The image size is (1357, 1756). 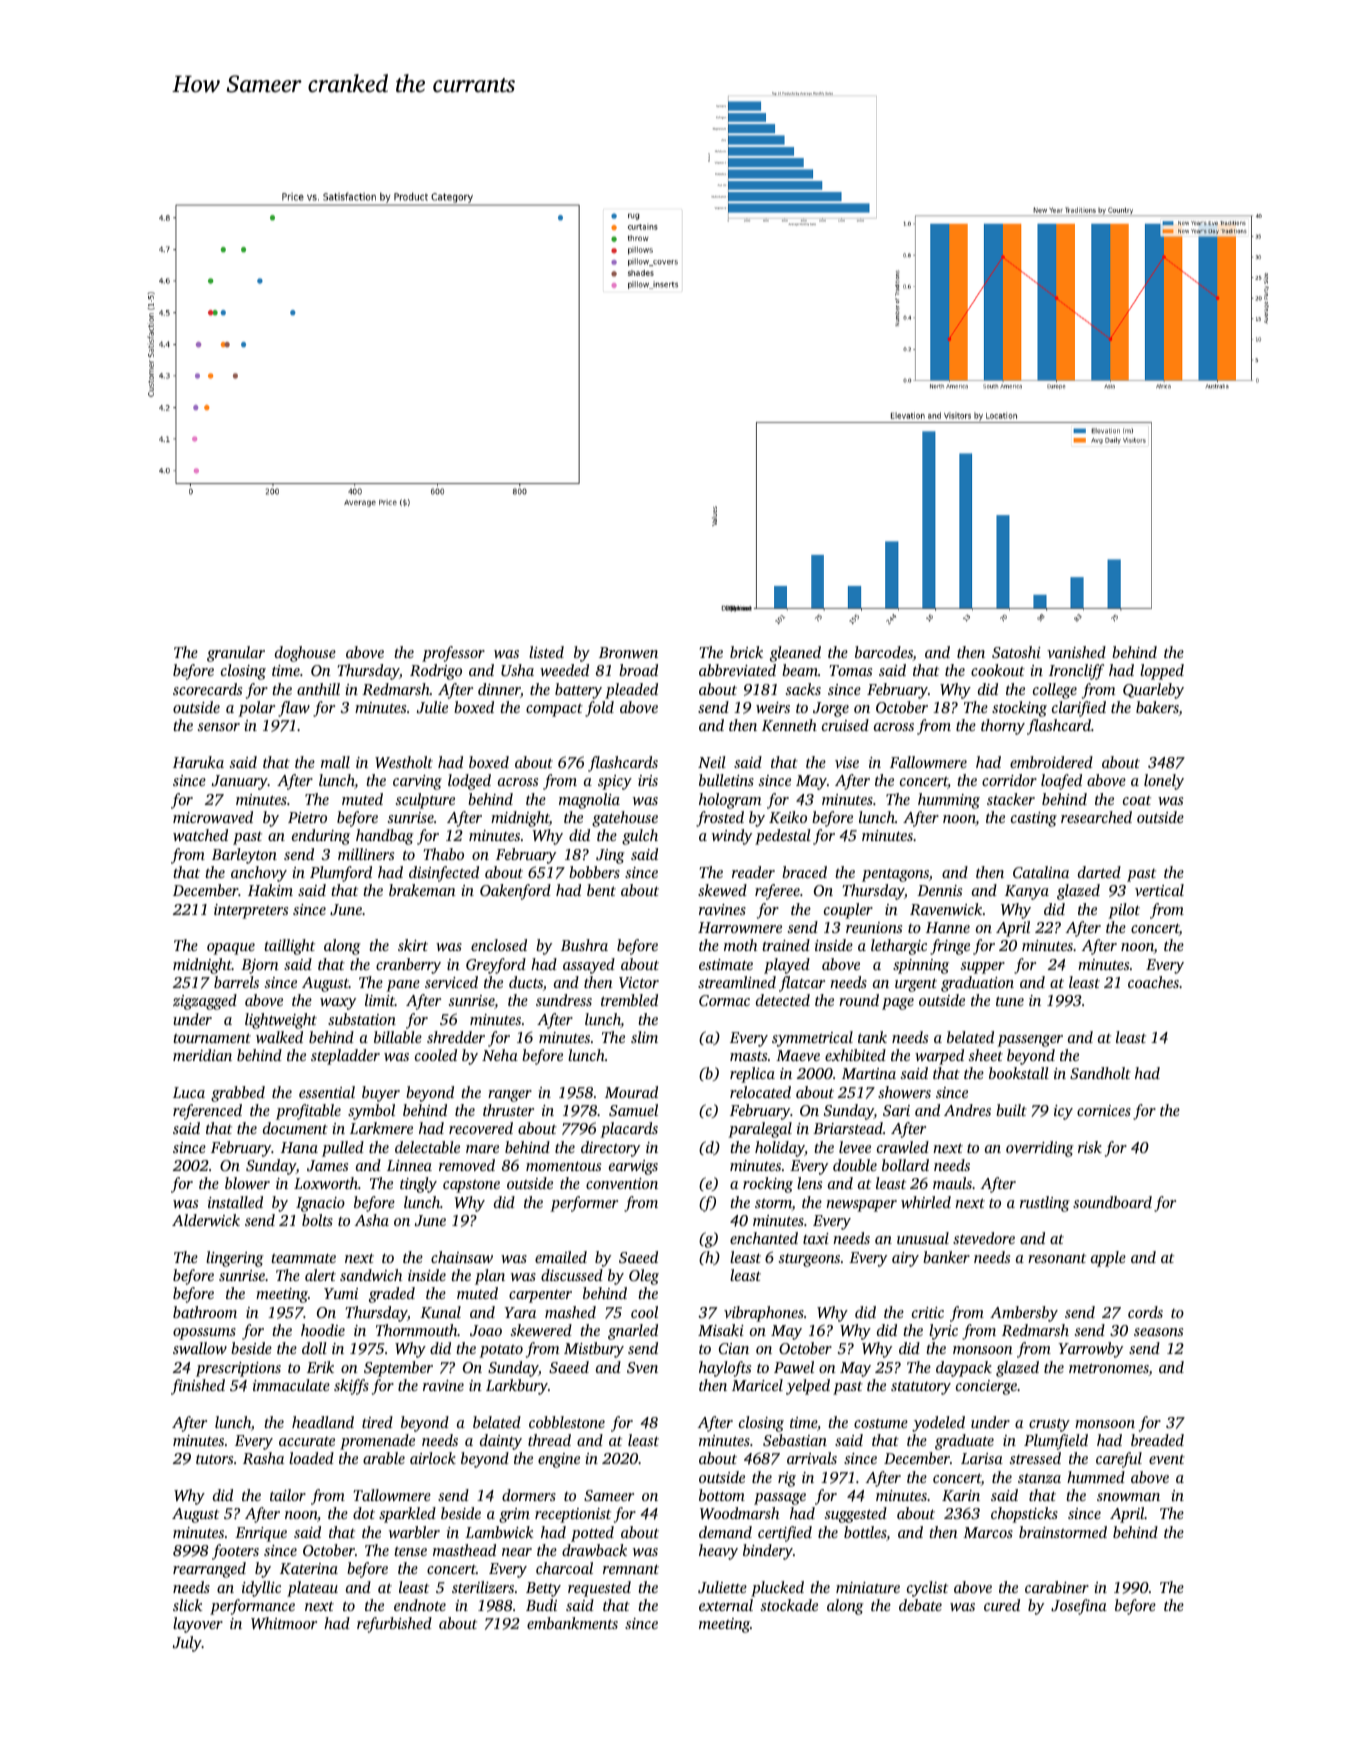 I want to click on Satoshi, so click(x=1016, y=652).
